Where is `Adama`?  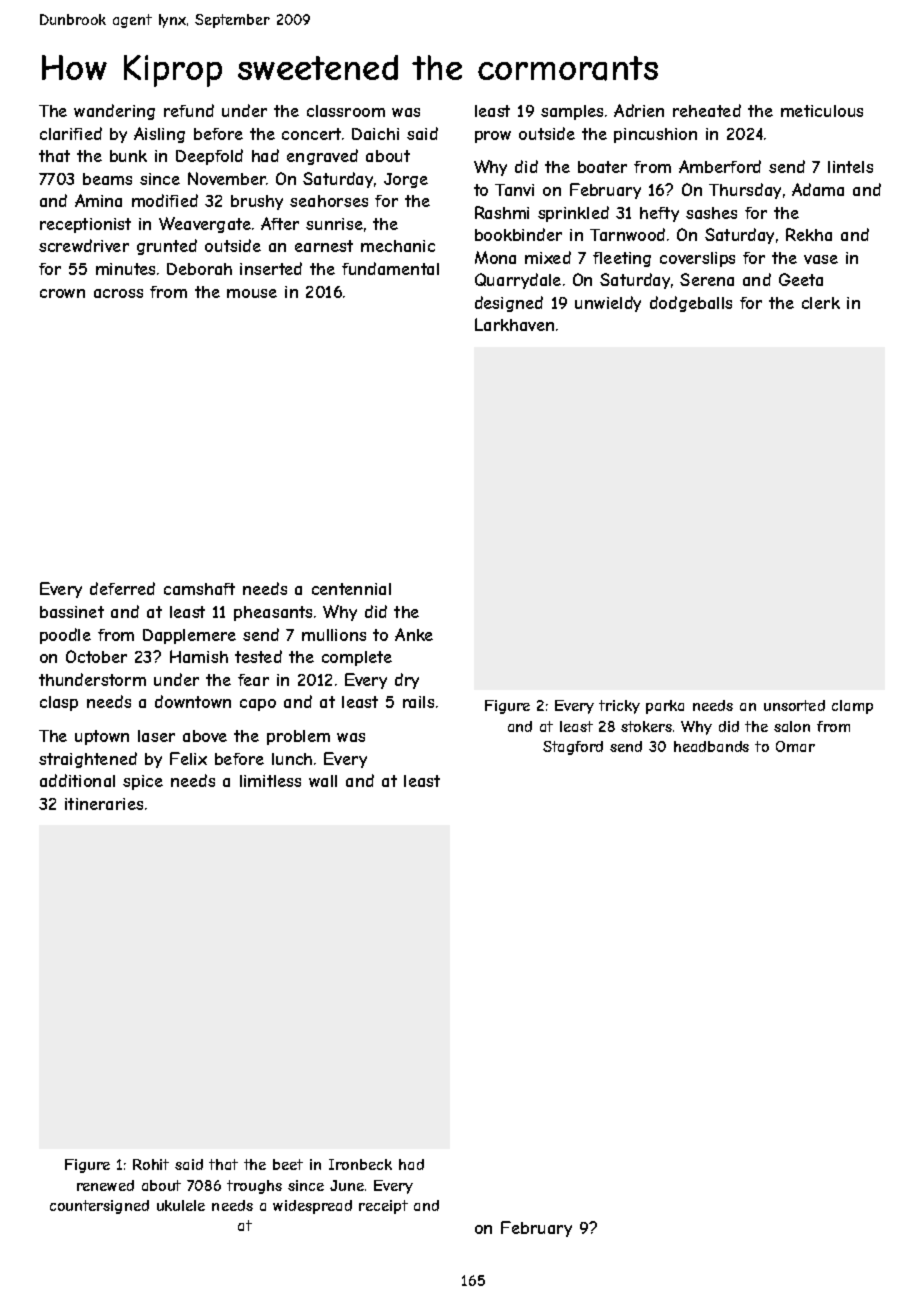
Adama is located at coordinates (818, 189).
